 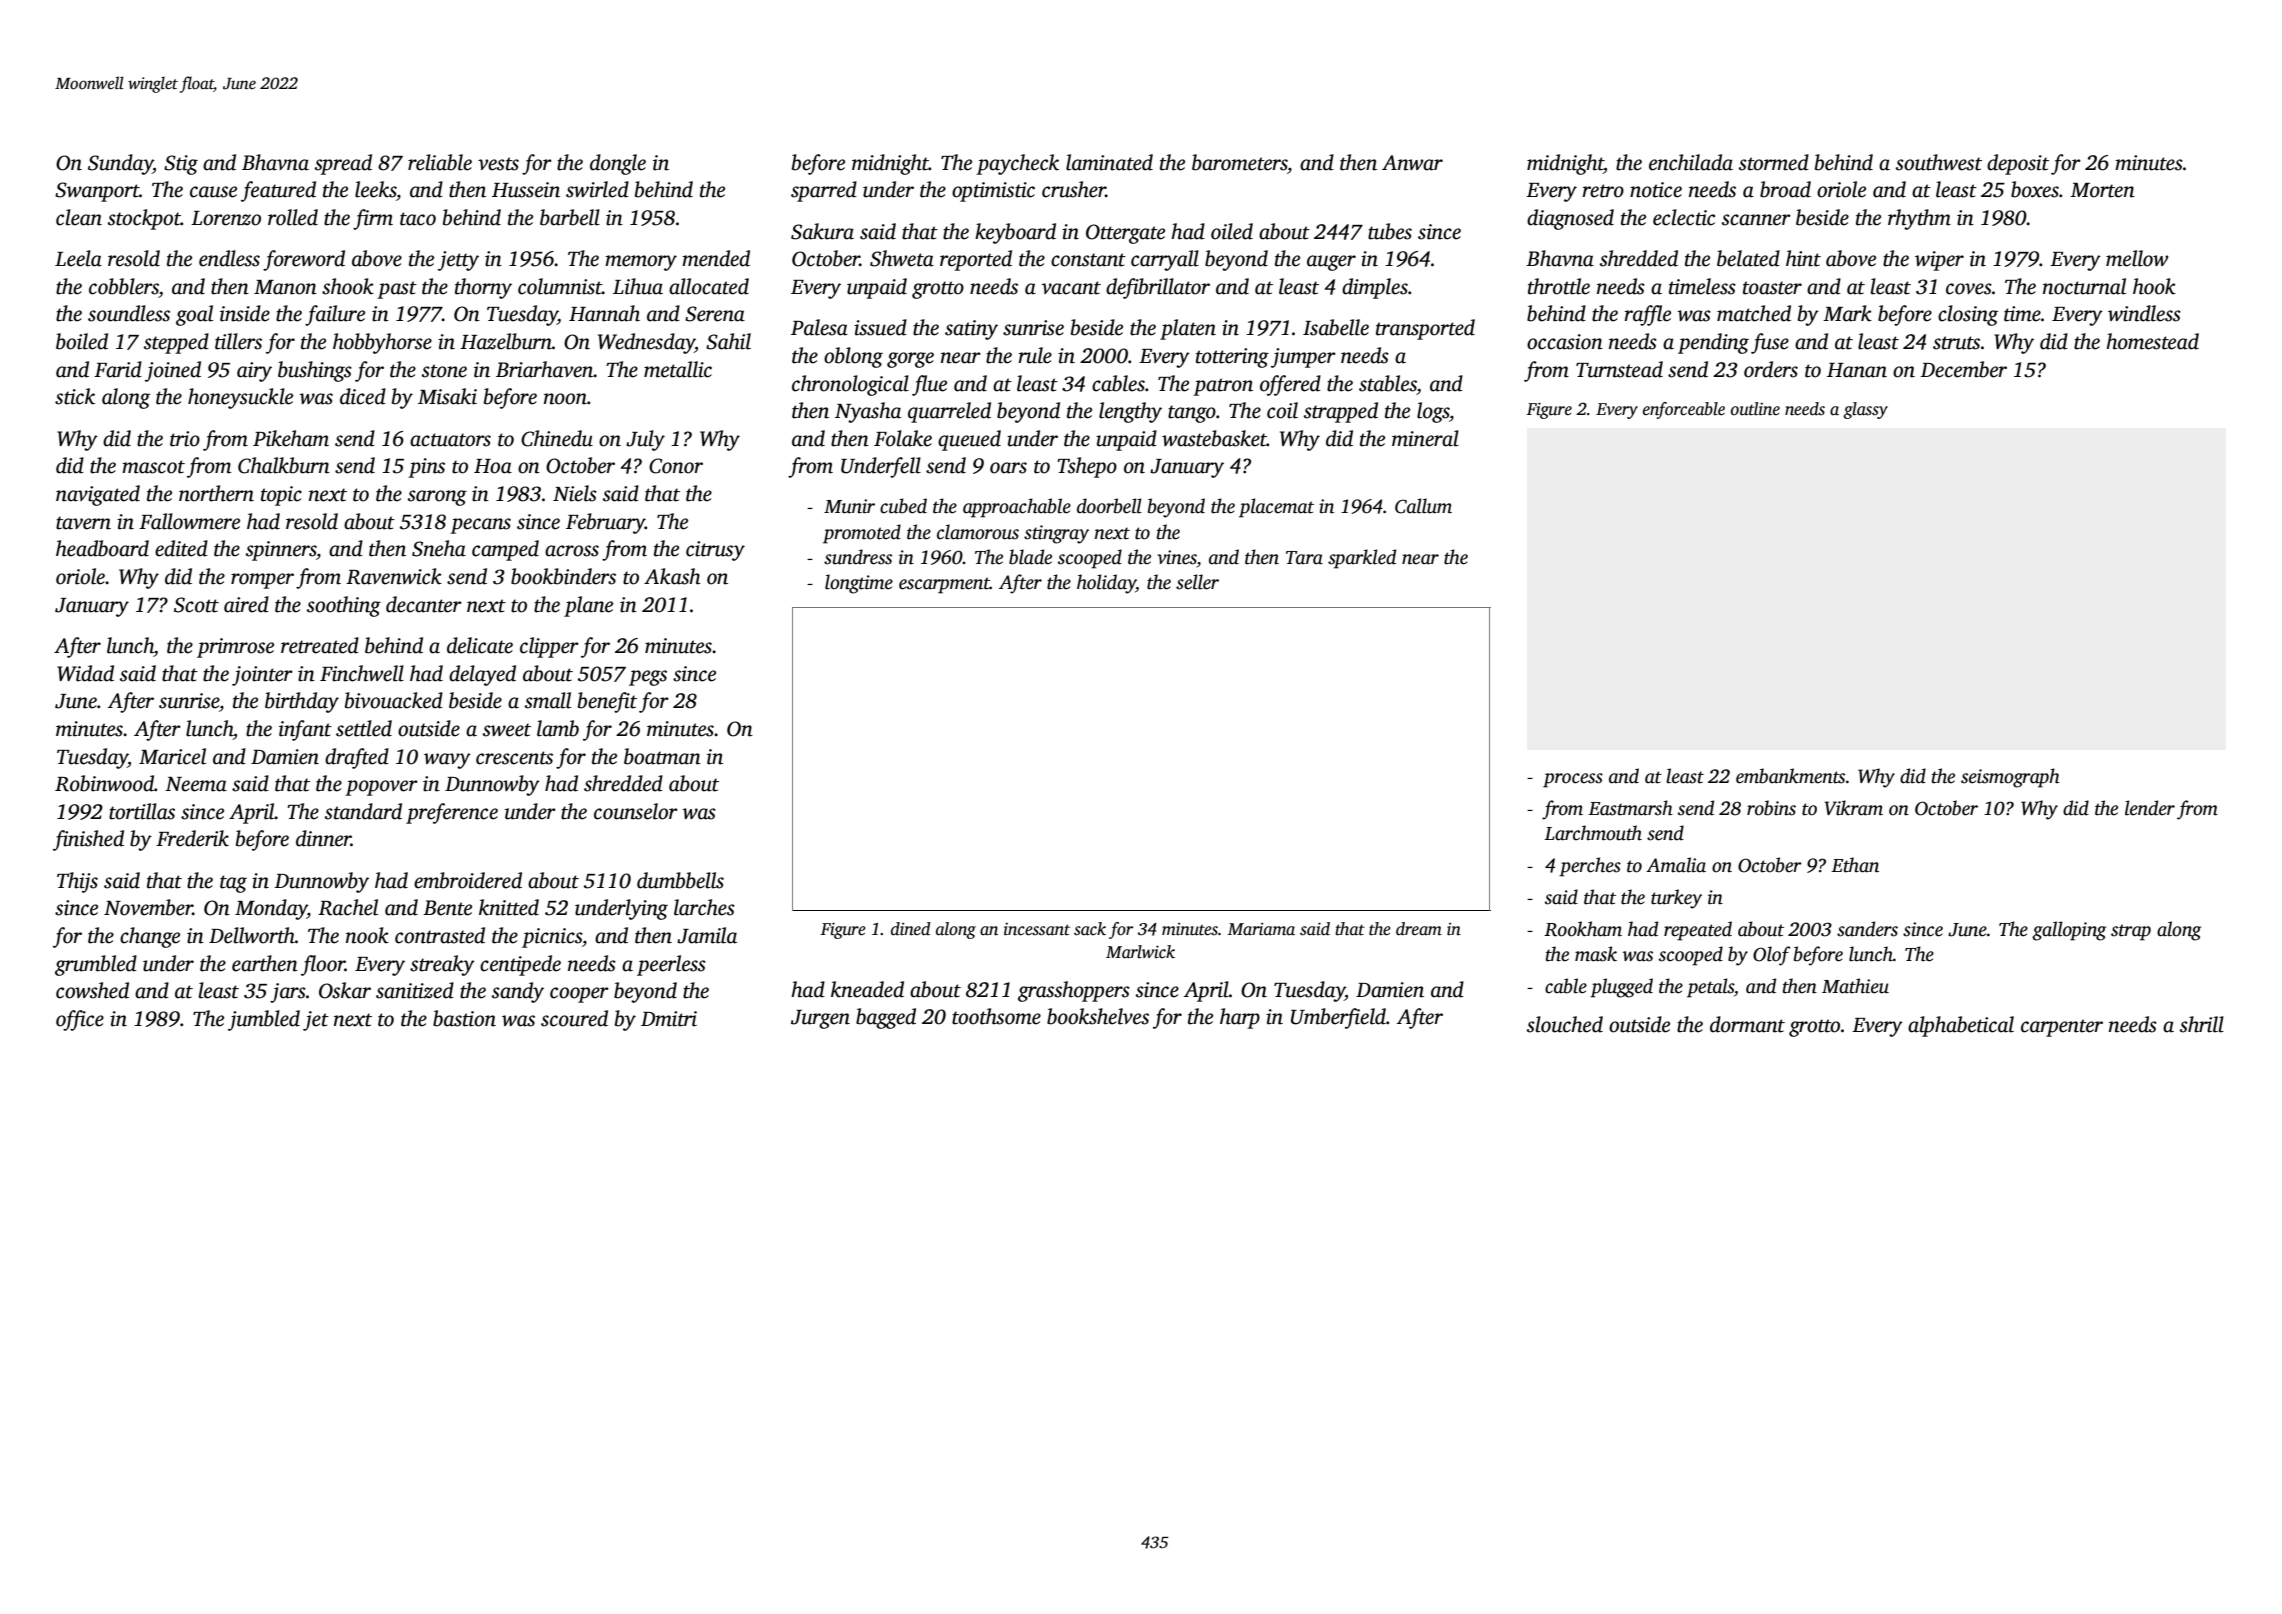 What do you see at coordinates (153, 467) in the screenshot?
I see `mascot` at bounding box center [153, 467].
